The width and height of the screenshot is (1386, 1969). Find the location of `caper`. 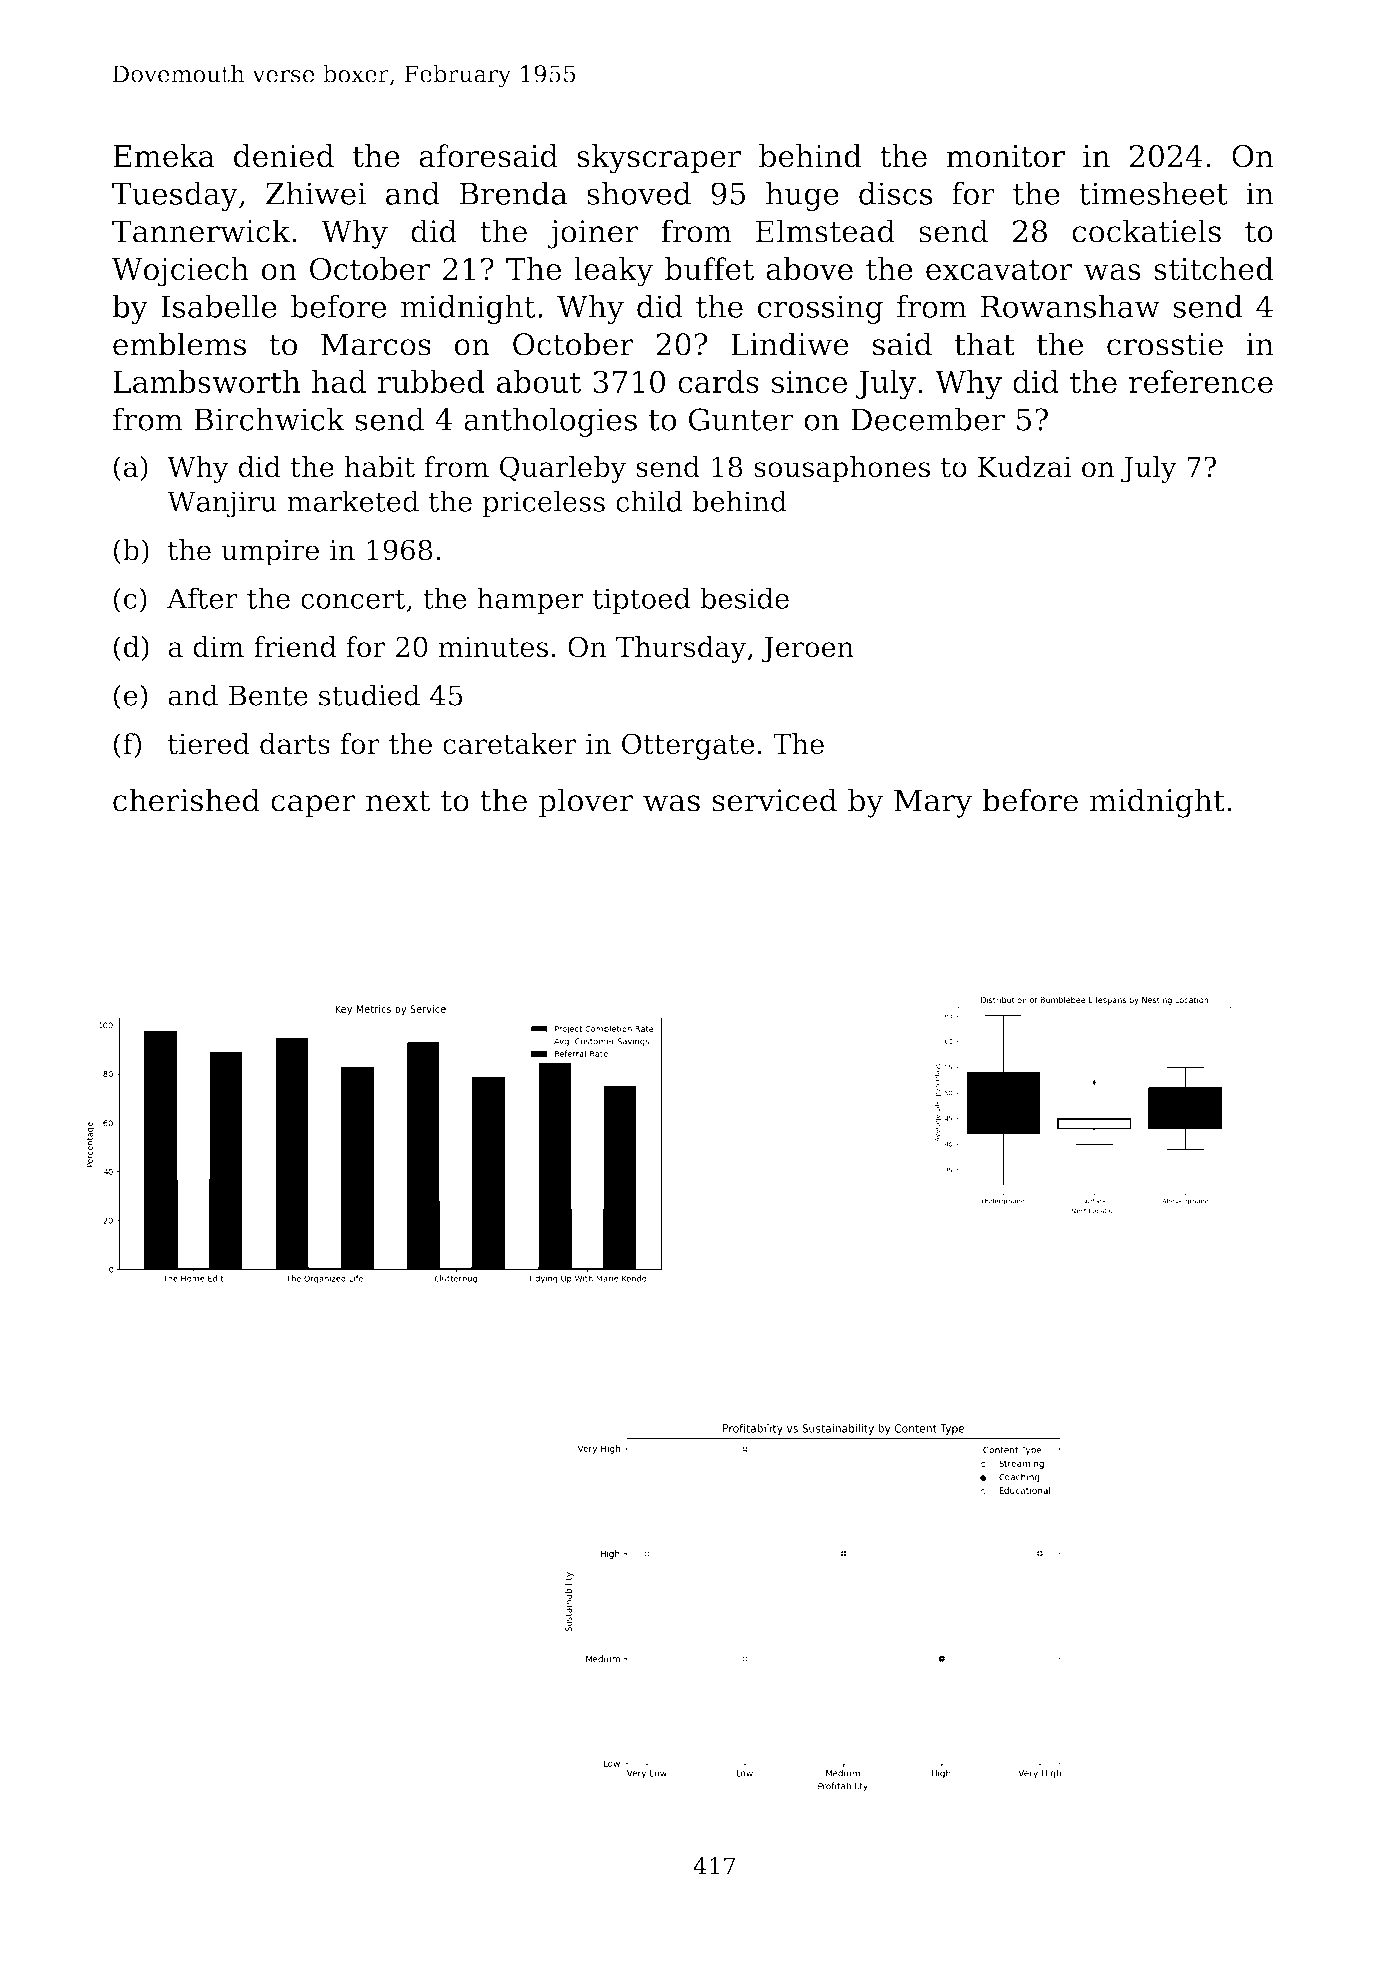

caper is located at coordinates (313, 806).
